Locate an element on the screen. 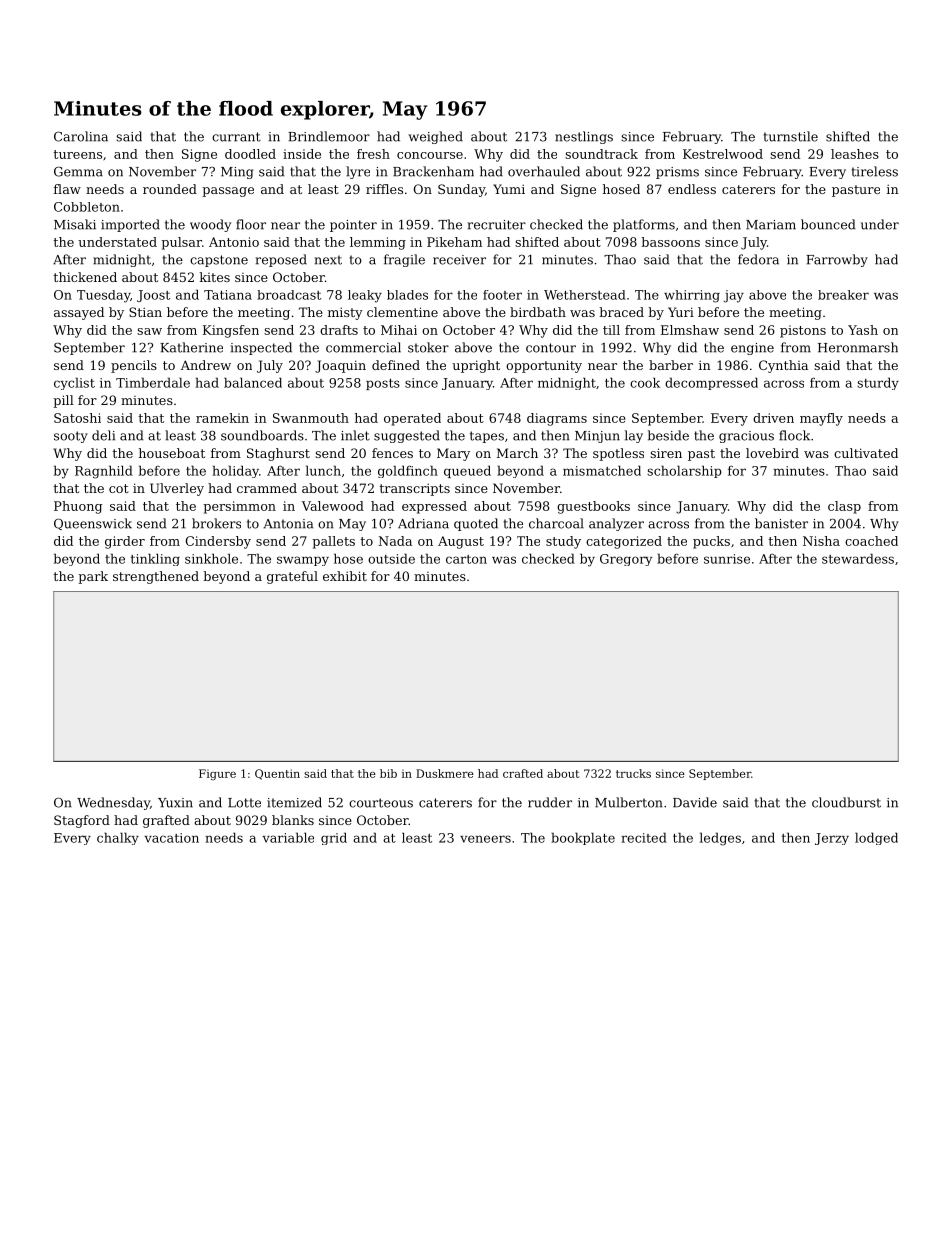  Yumi is located at coordinates (509, 189).
